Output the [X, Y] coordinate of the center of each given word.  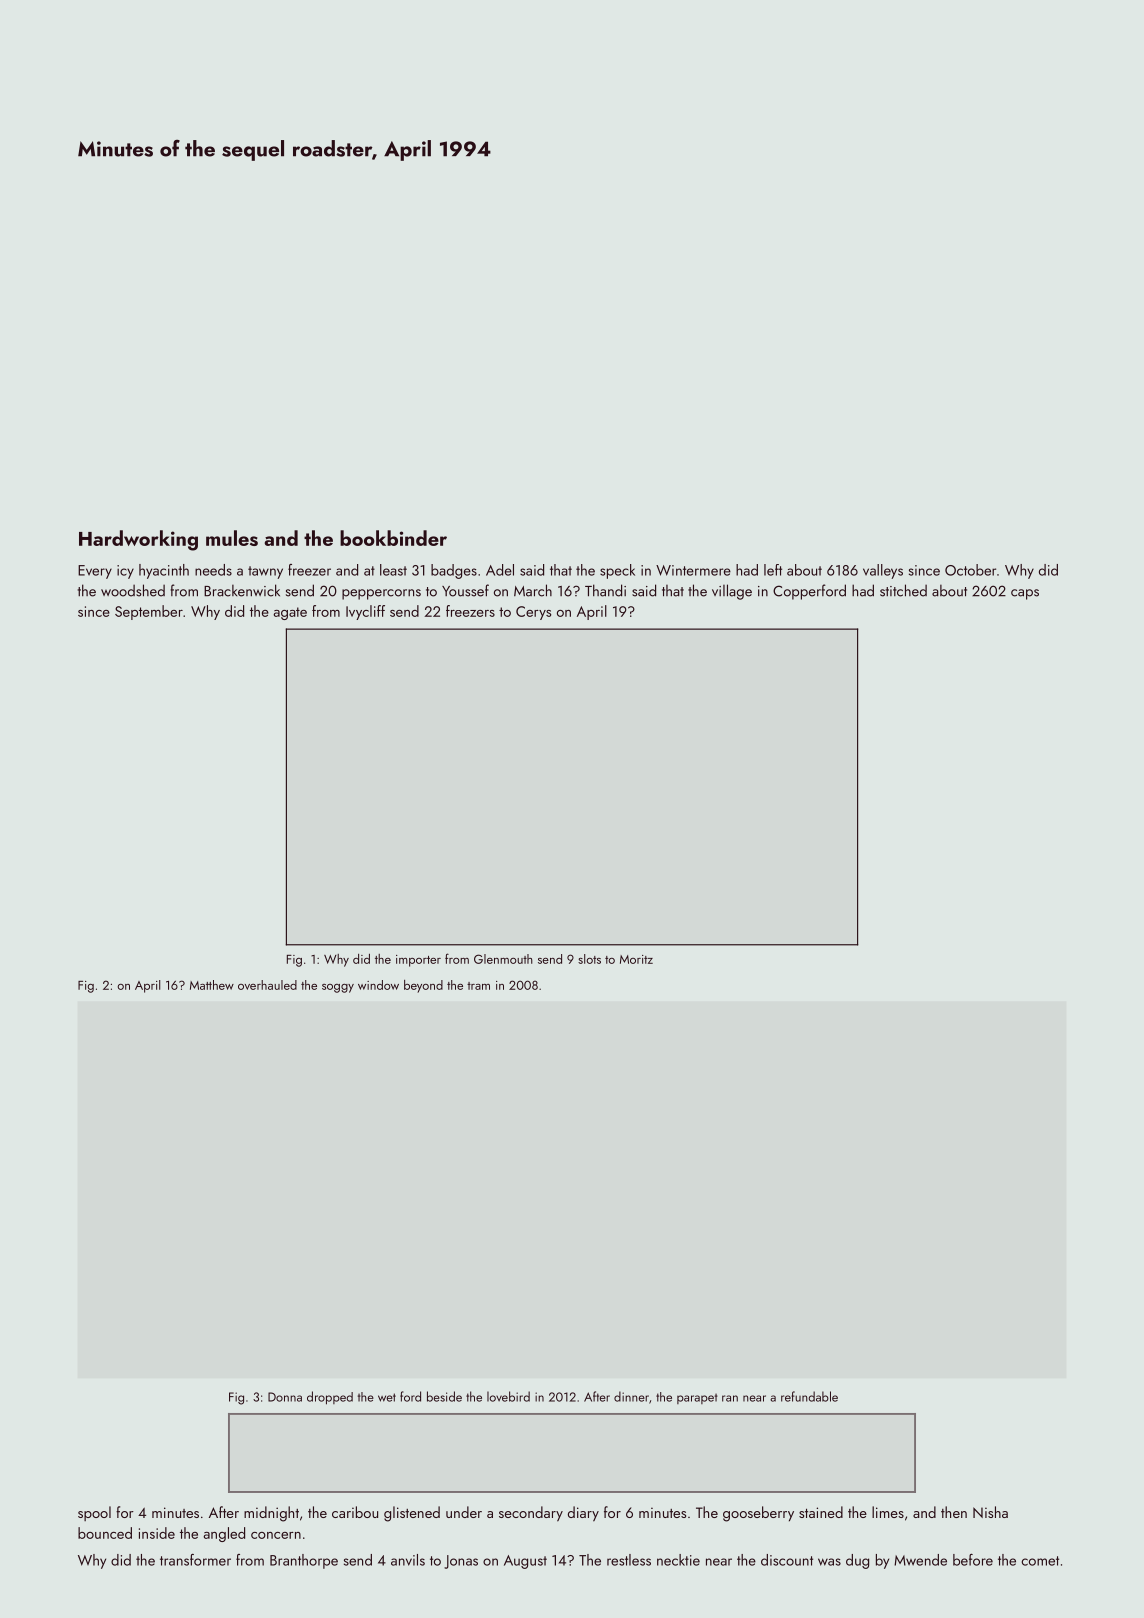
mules [232, 538]
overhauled [267, 985]
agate [290, 613]
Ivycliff [365, 612]
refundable [809, 1396]
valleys [883, 571]
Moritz [636, 959]
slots [589, 959]
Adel [500, 570]
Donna [285, 1397]
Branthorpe [304, 1561]
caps [1025, 594]
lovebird [508, 1396]
